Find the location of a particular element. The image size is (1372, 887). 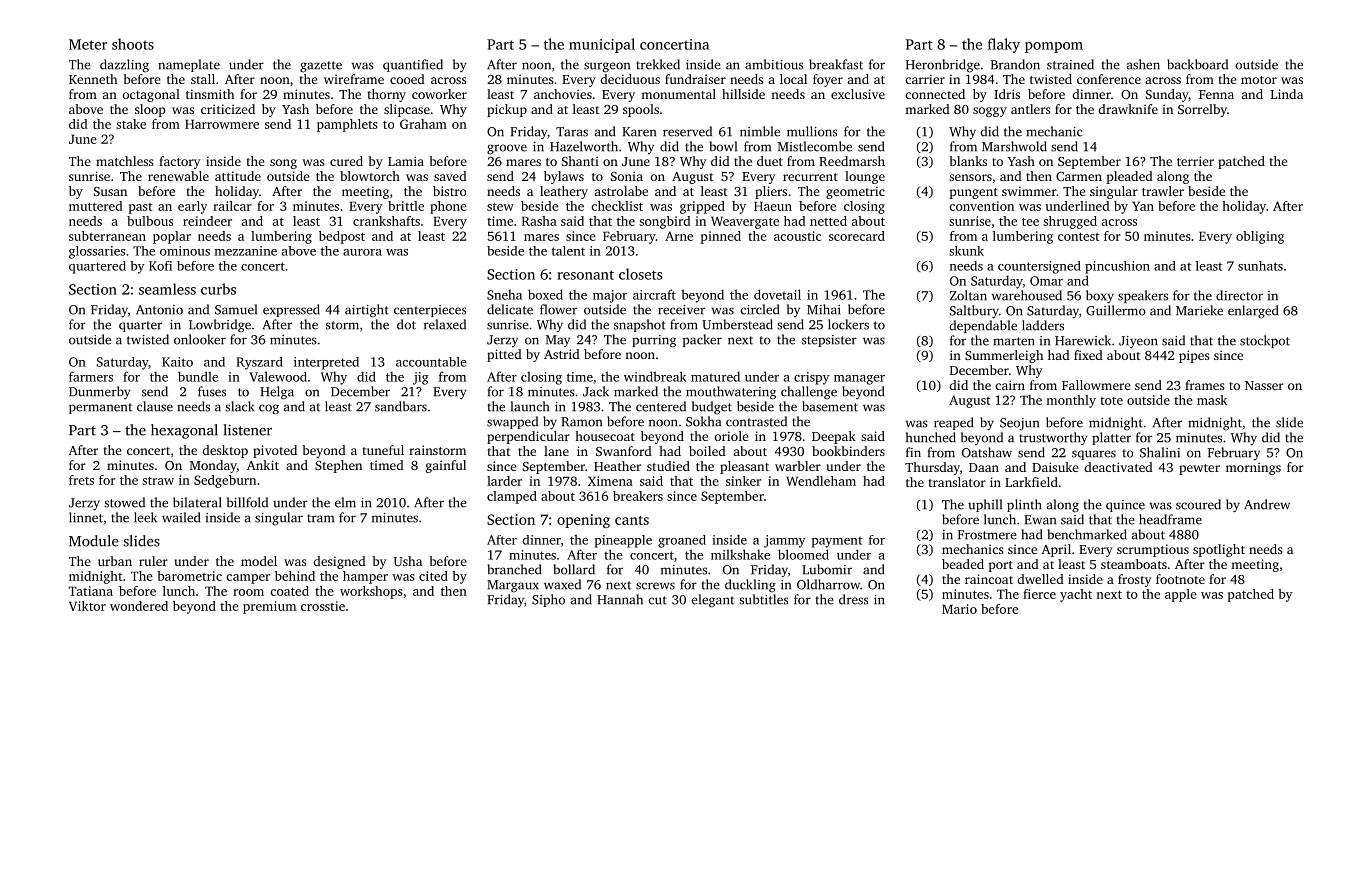

Fallowmere is located at coordinates (1096, 385).
